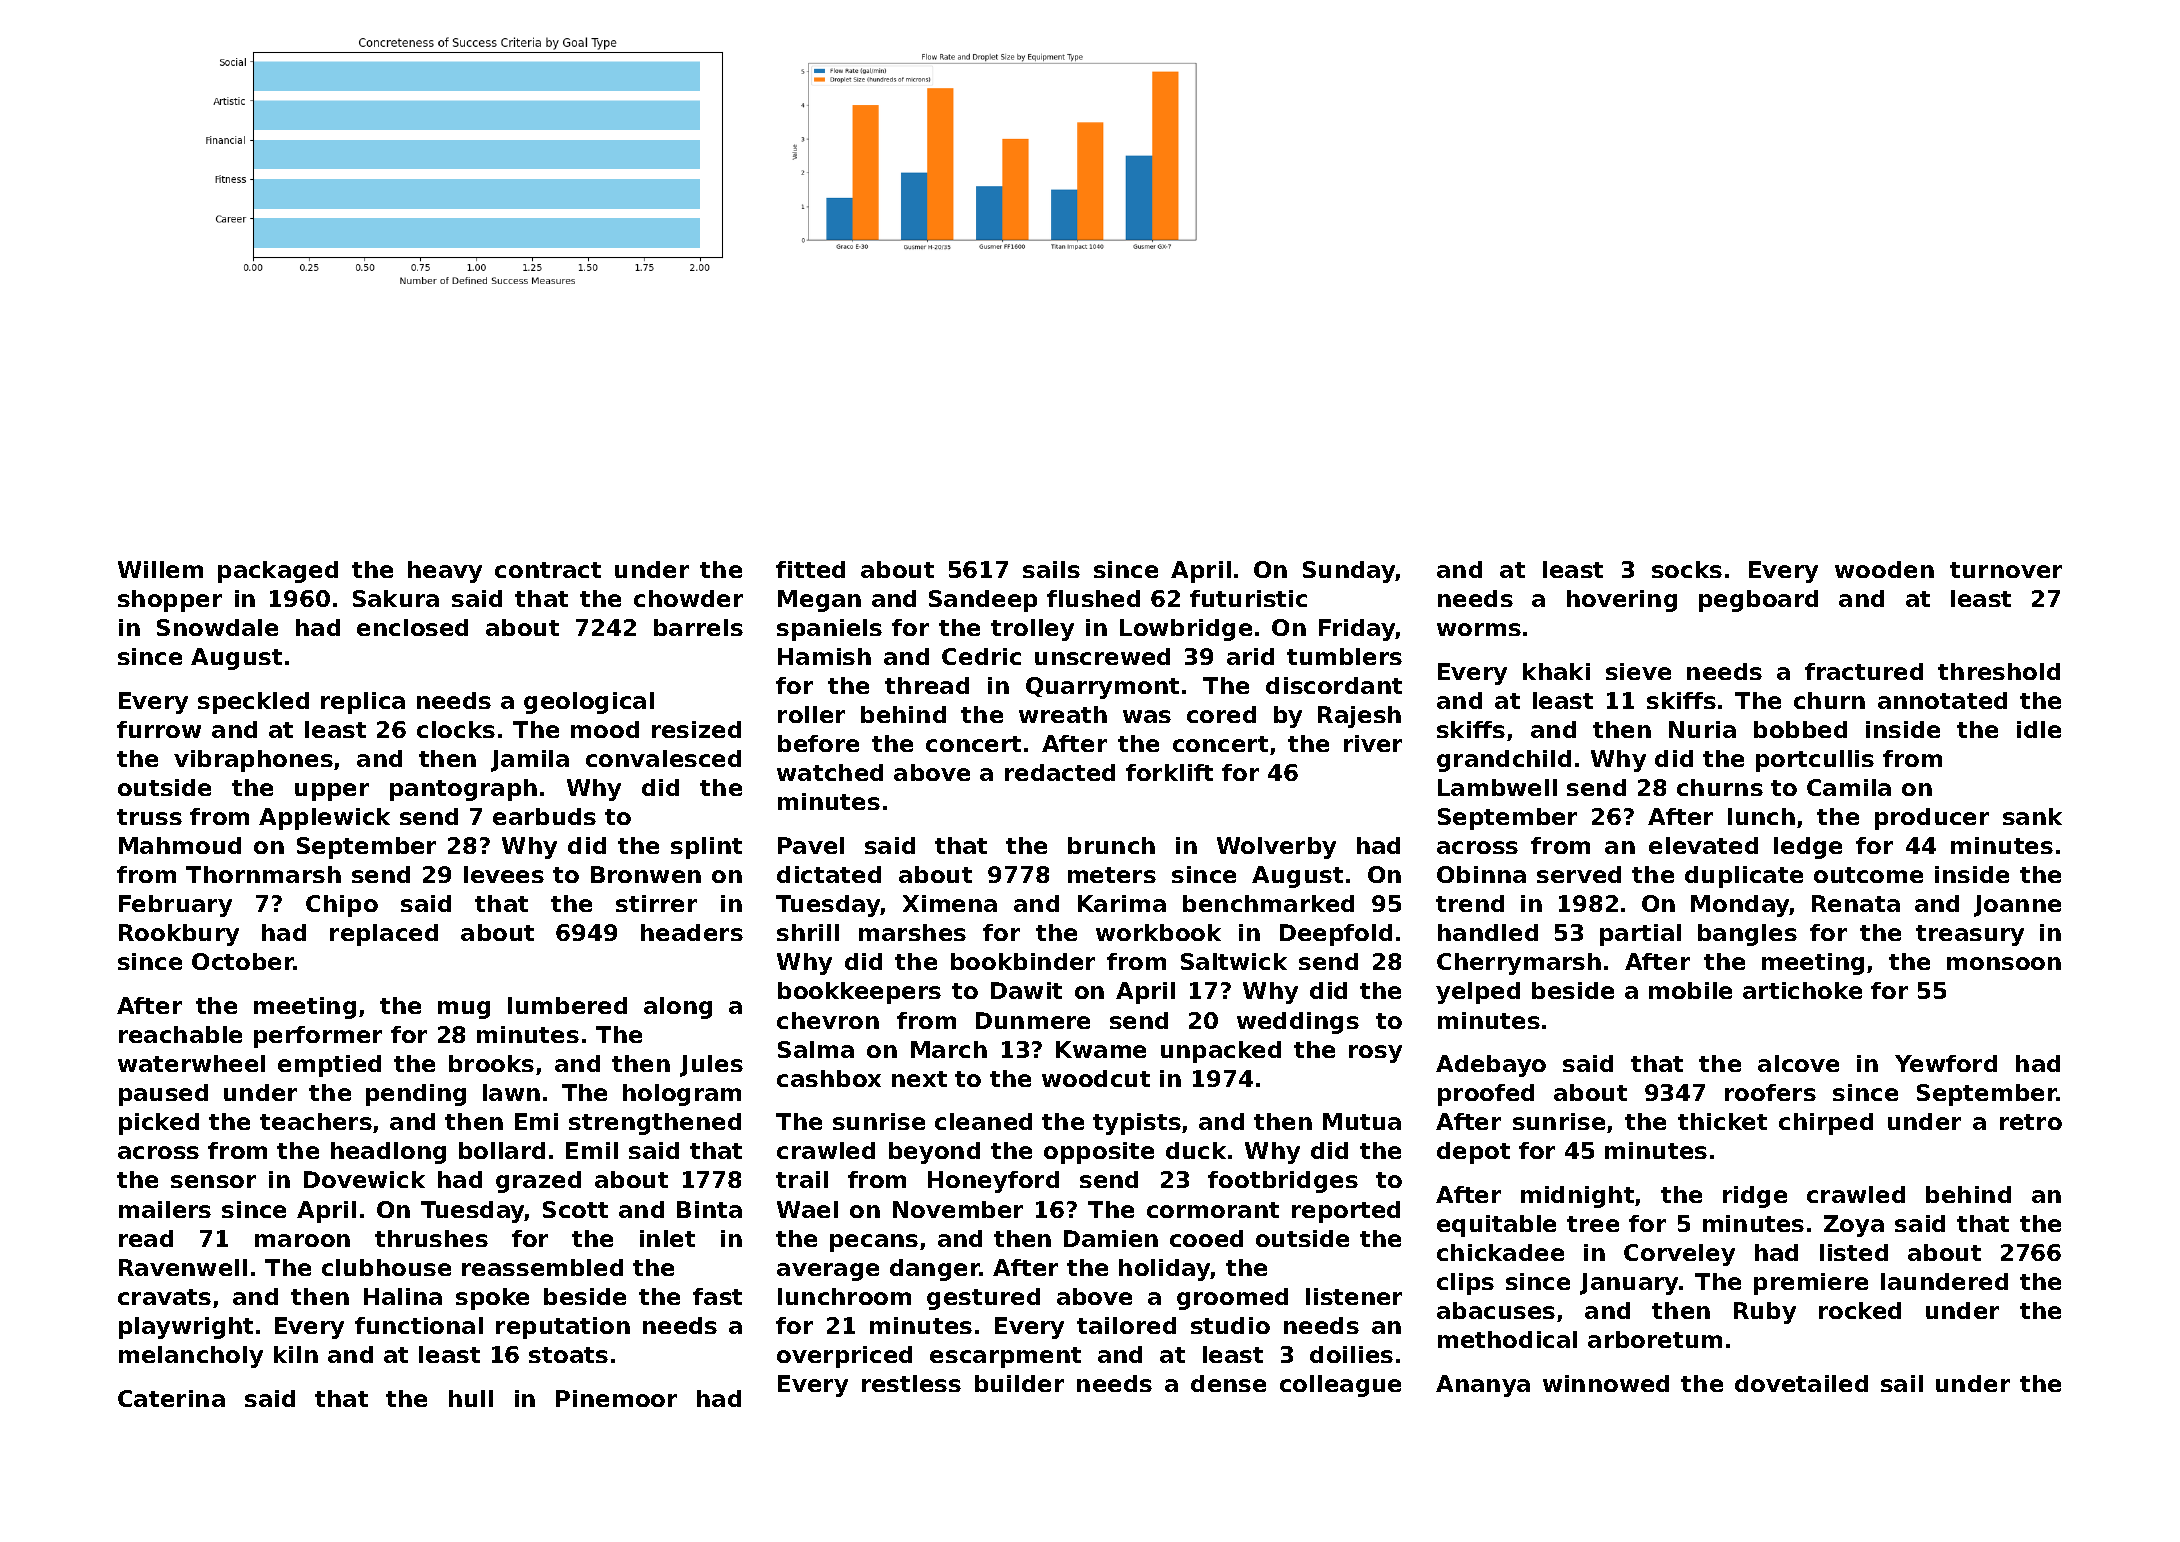  Describe the element at coordinates (2031, 1122) in the image. I see `retro` at that location.
